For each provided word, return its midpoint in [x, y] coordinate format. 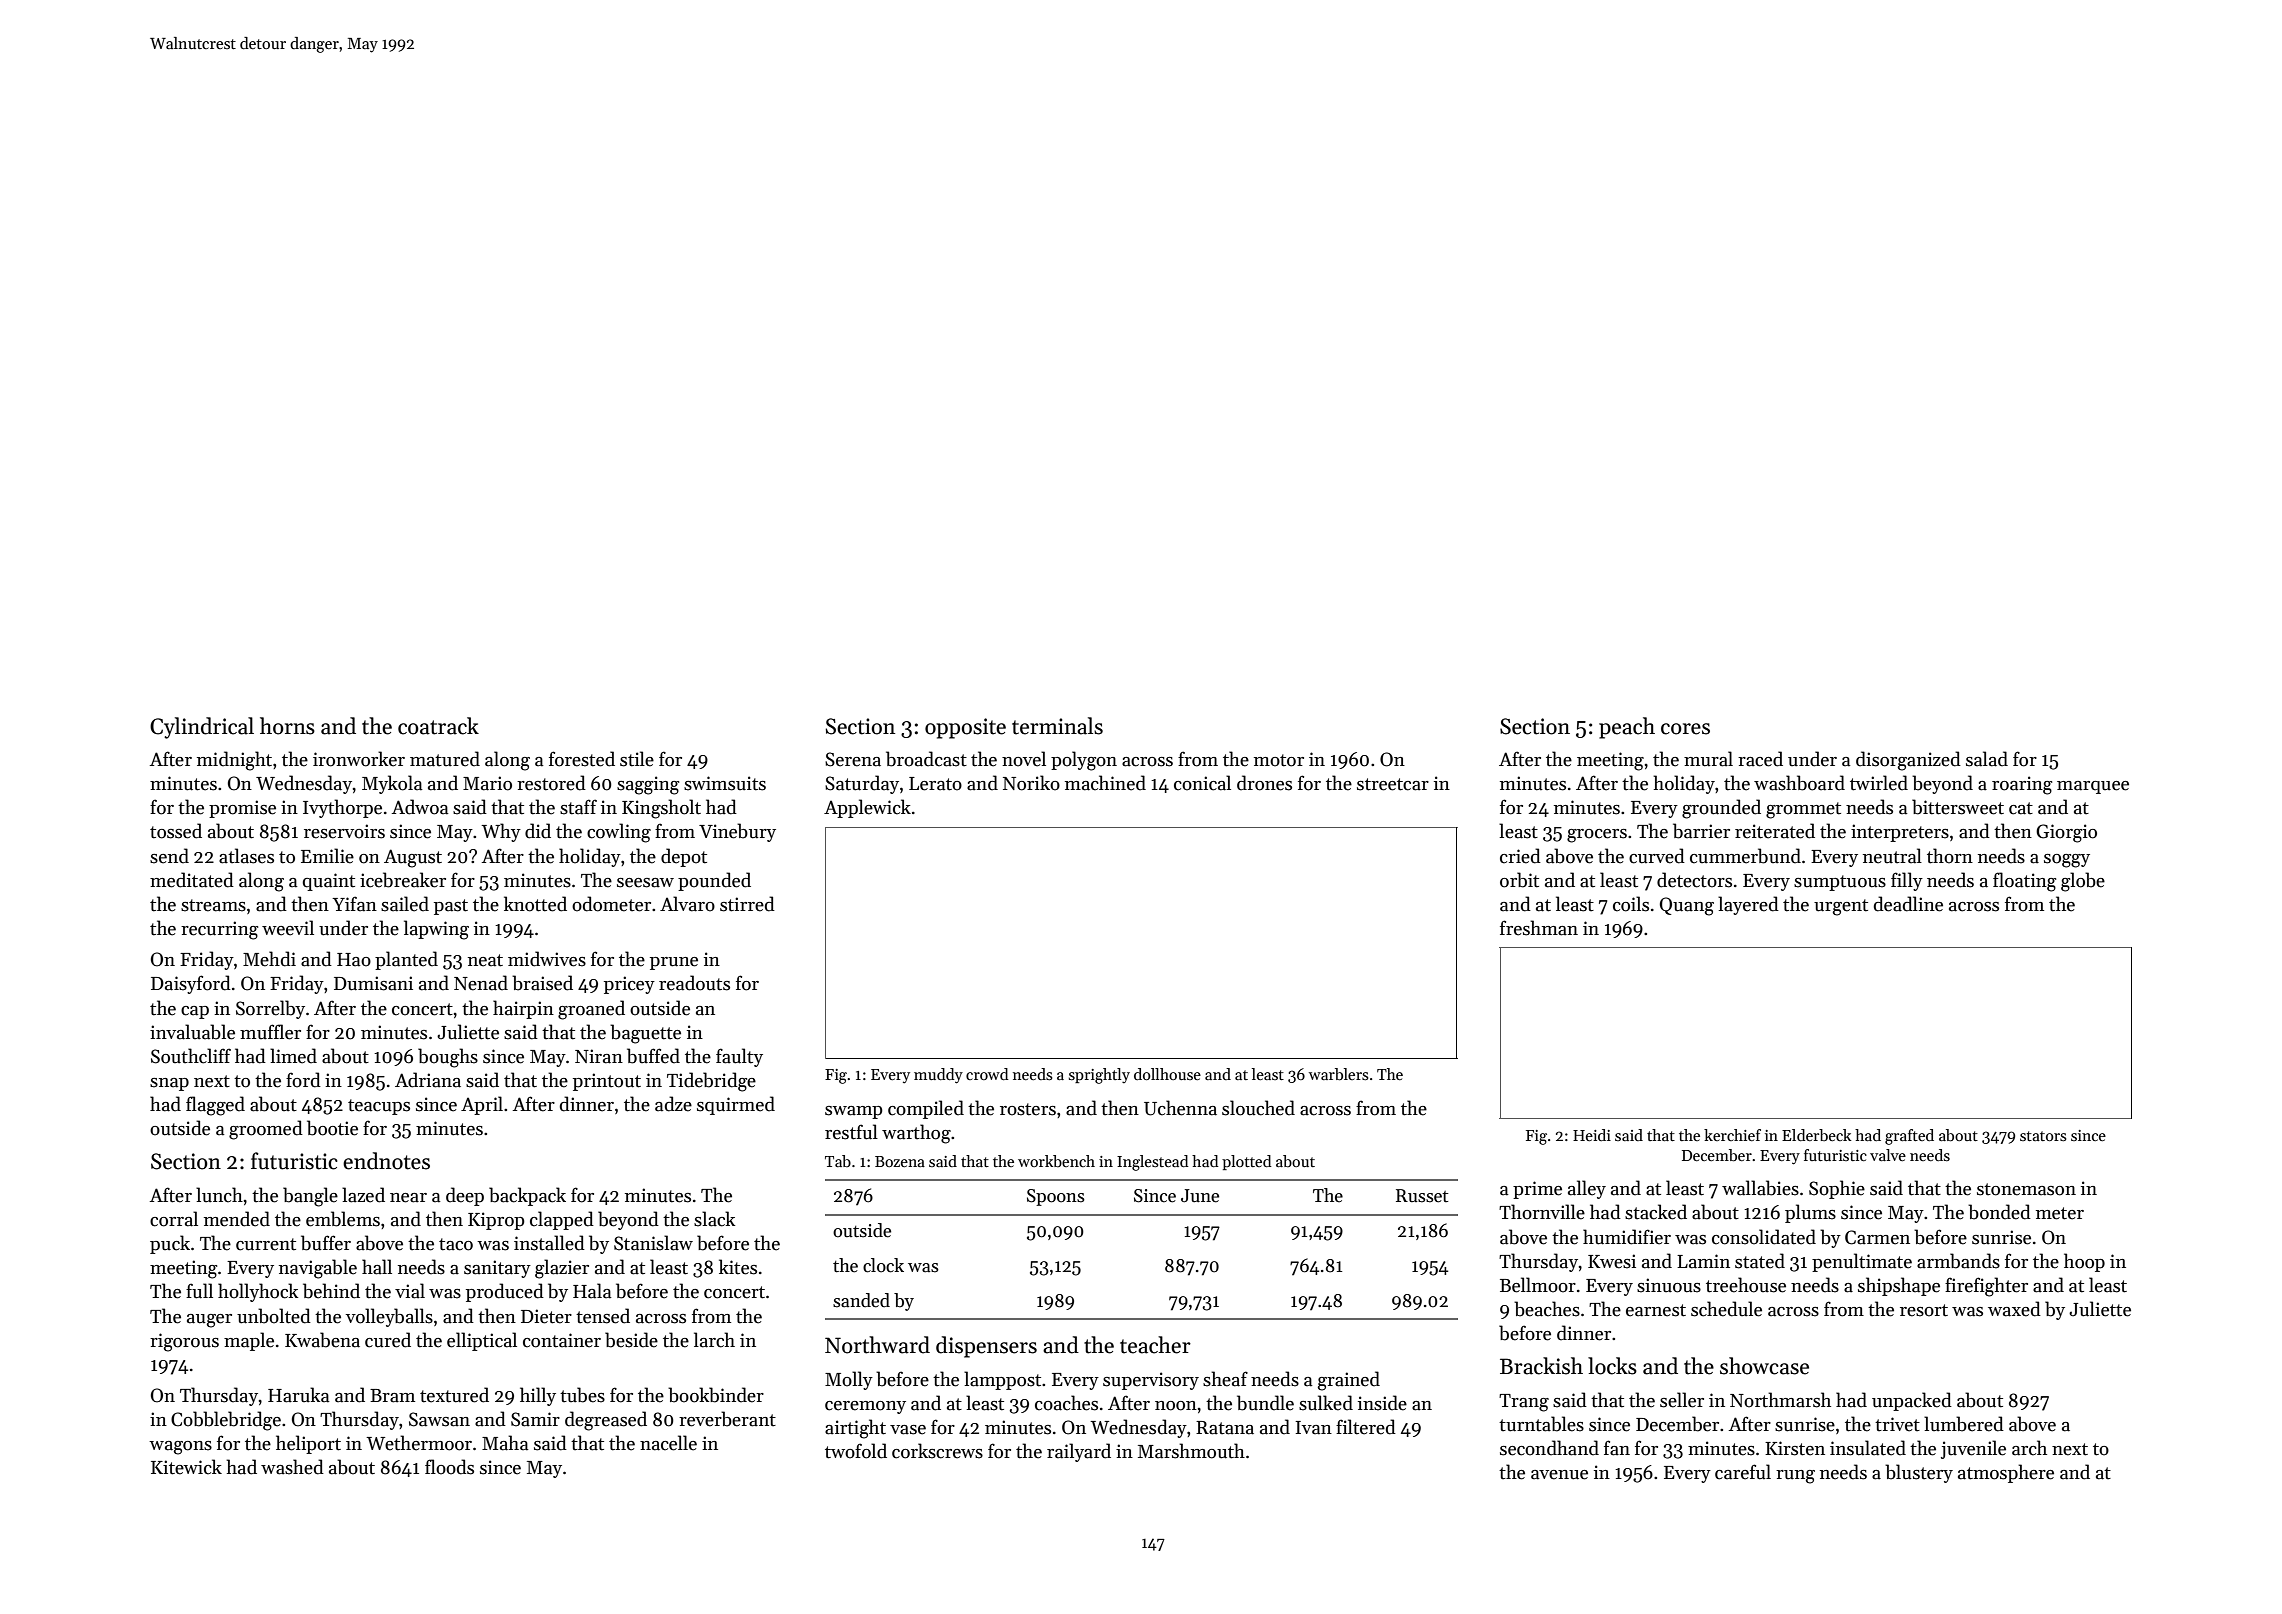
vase [908, 1430]
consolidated [1764, 1237]
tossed [176, 831]
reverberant [727, 1419]
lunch [219, 1195]
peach [1627, 728]
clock [883, 1265]
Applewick [867, 808]
